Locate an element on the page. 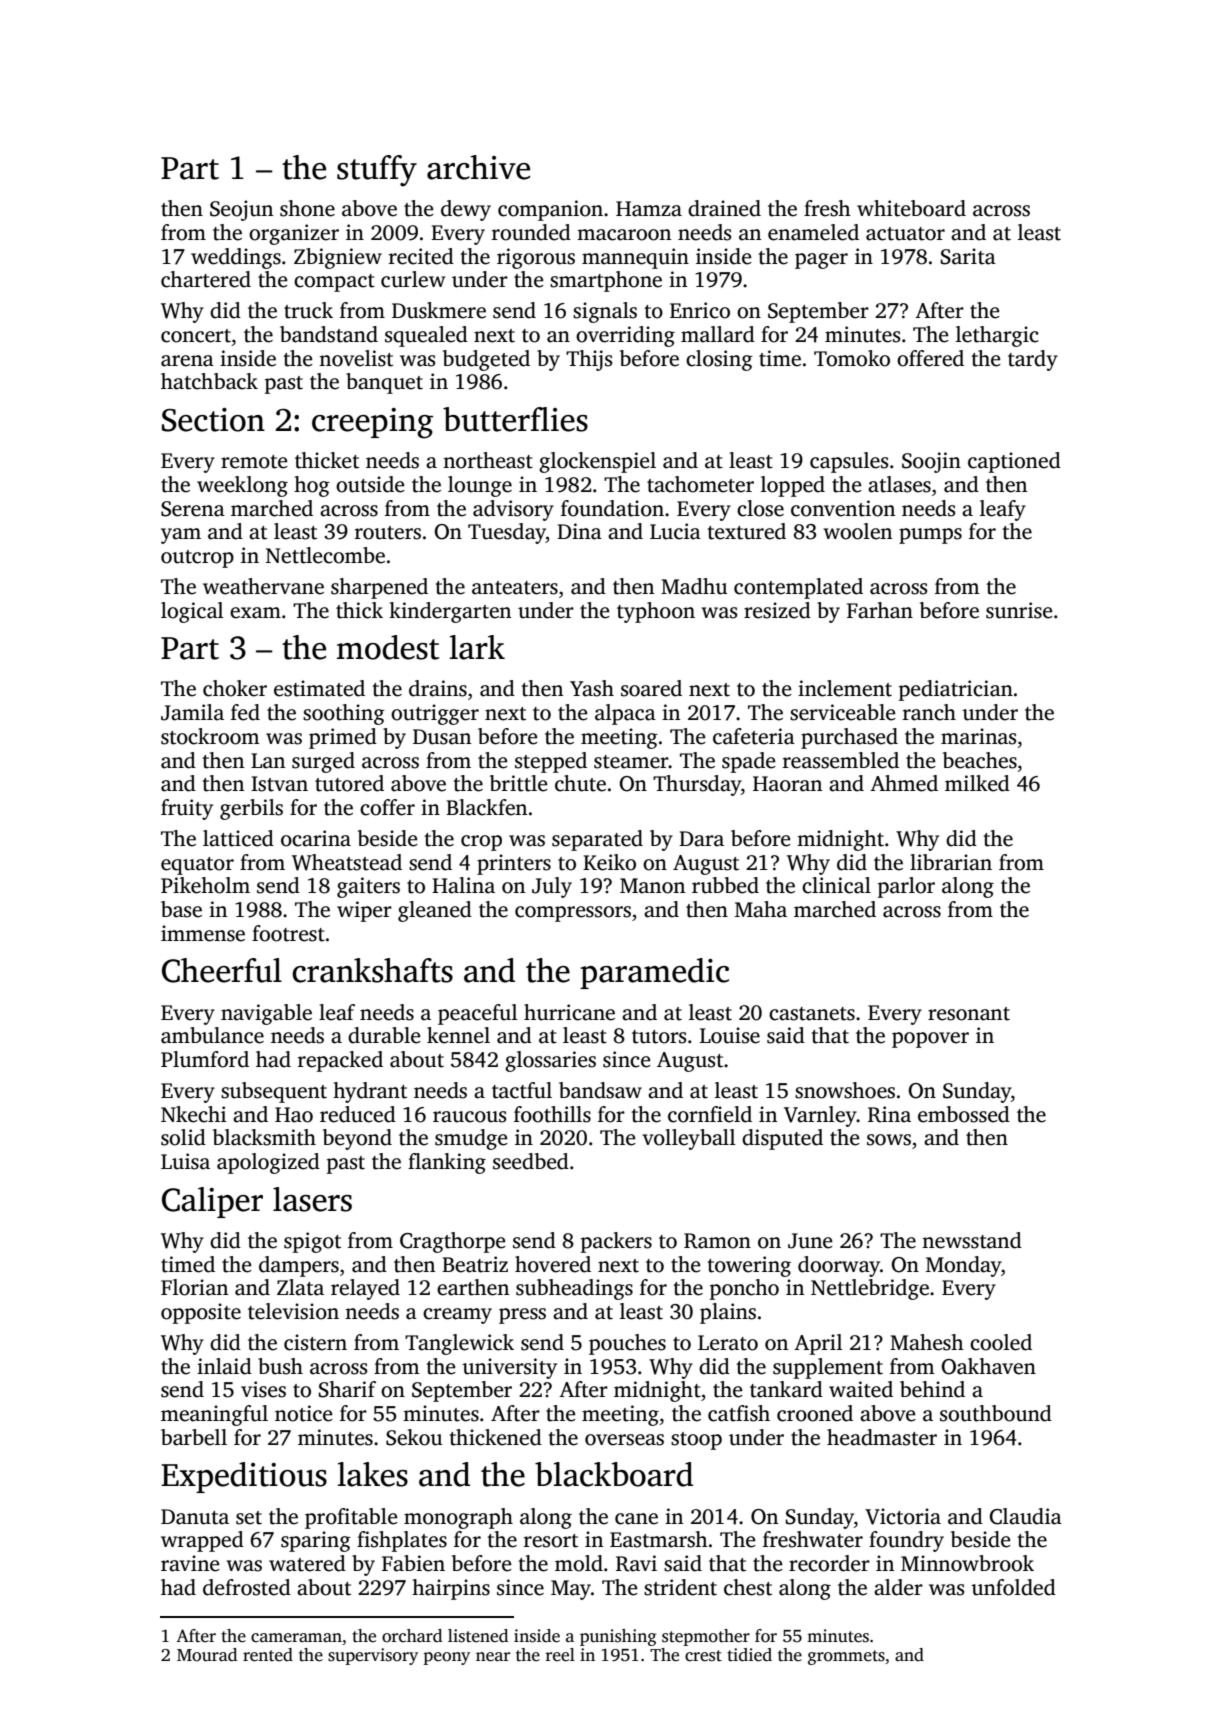 The image size is (1223, 1730). Caliper is located at coordinates (212, 1202).
